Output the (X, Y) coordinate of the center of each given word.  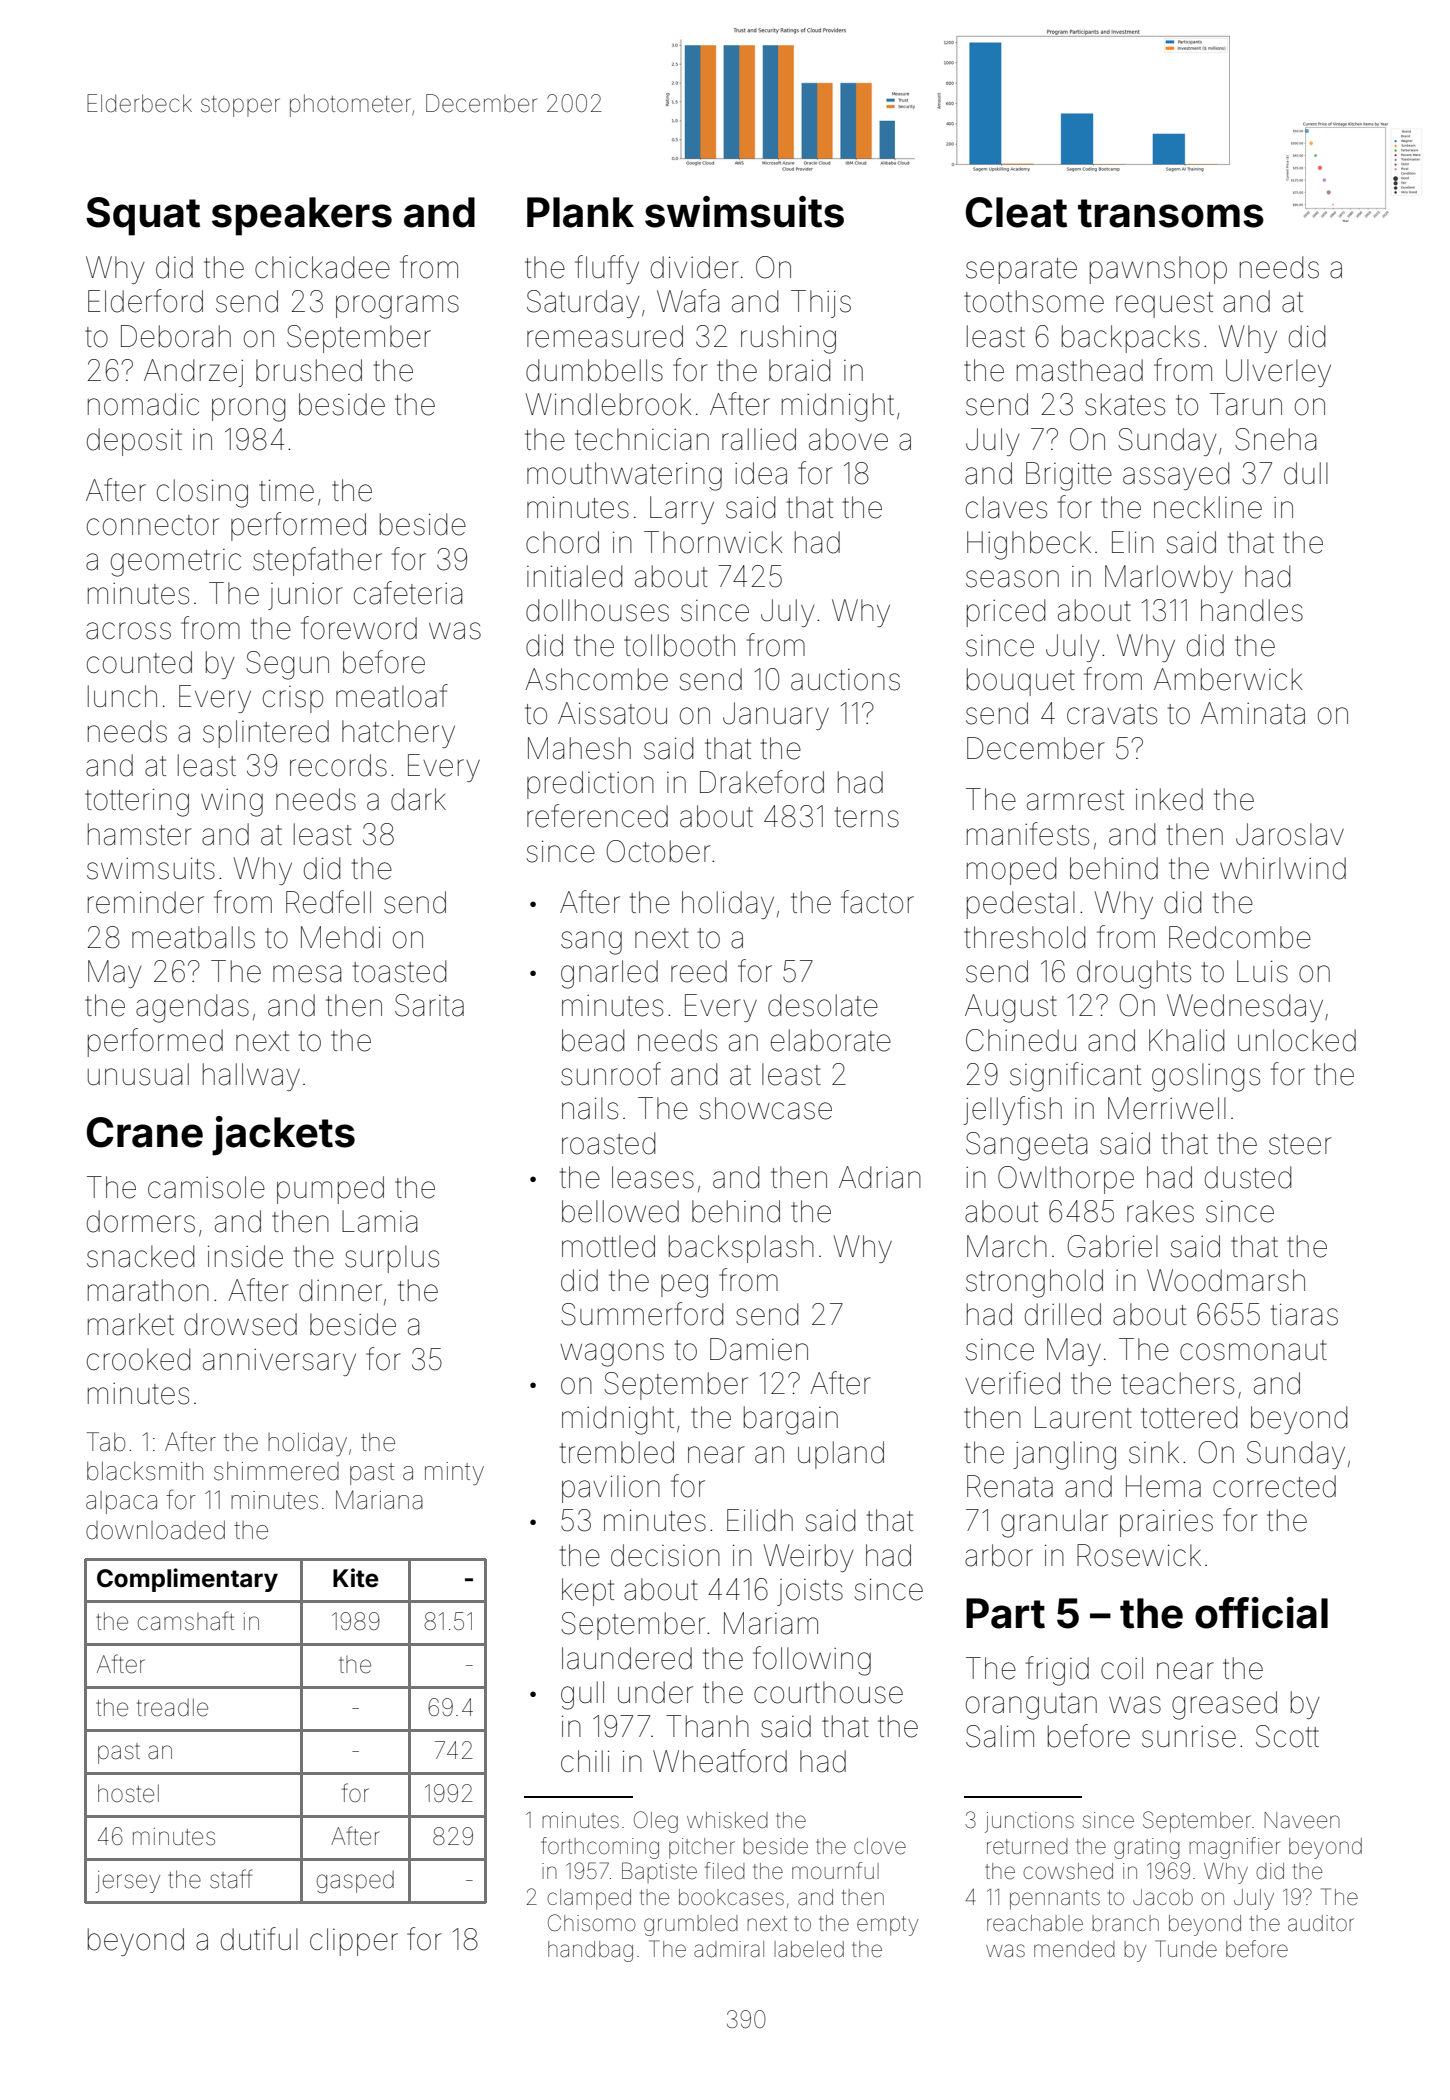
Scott (1287, 1736)
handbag (590, 1951)
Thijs (821, 304)
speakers (302, 216)
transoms (1171, 213)
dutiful (259, 1939)
